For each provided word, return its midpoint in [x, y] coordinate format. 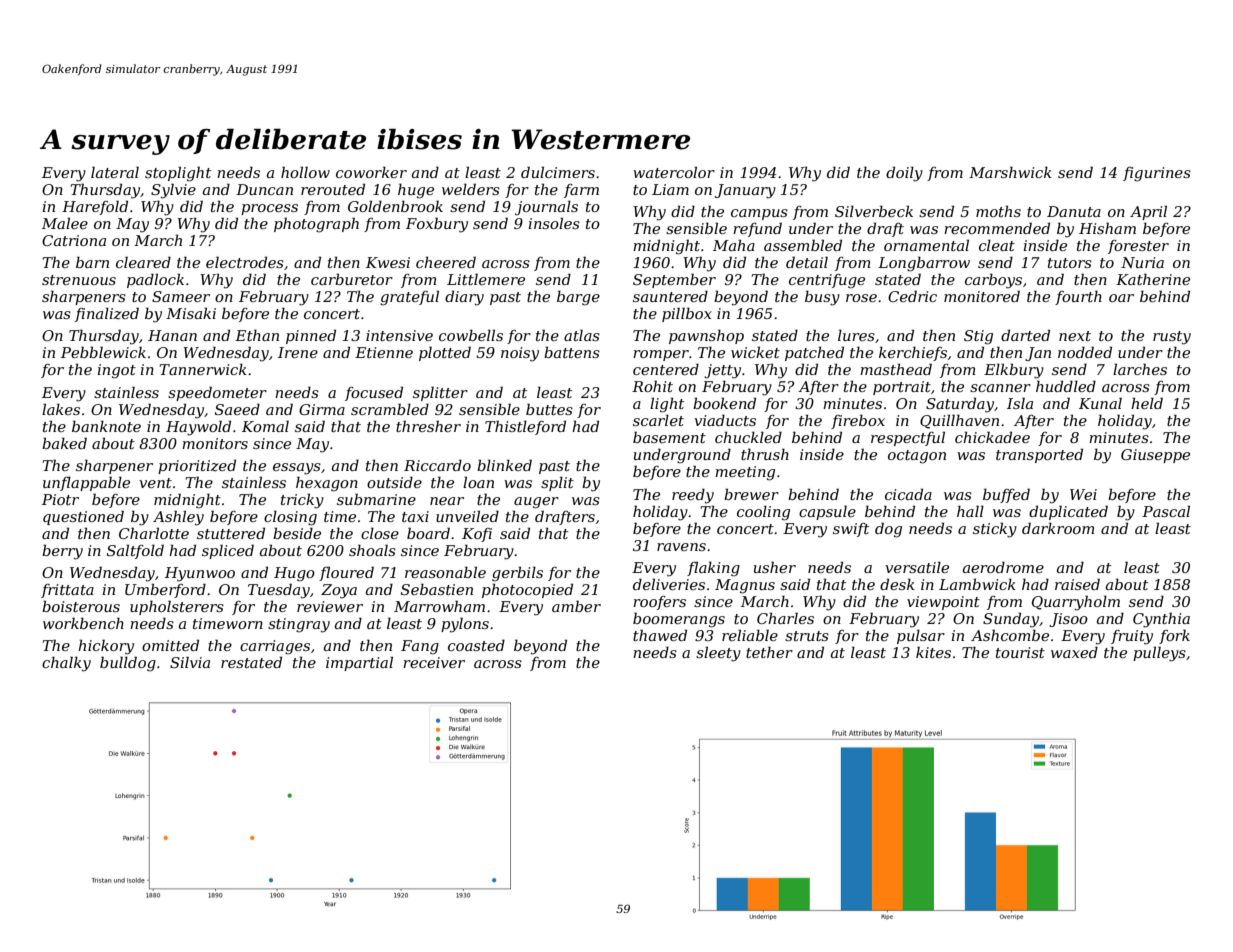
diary [464, 298]
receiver [434, 662]
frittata [67, 591]
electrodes [245, 262]
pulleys [1159, 654]
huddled [1066, 386]
